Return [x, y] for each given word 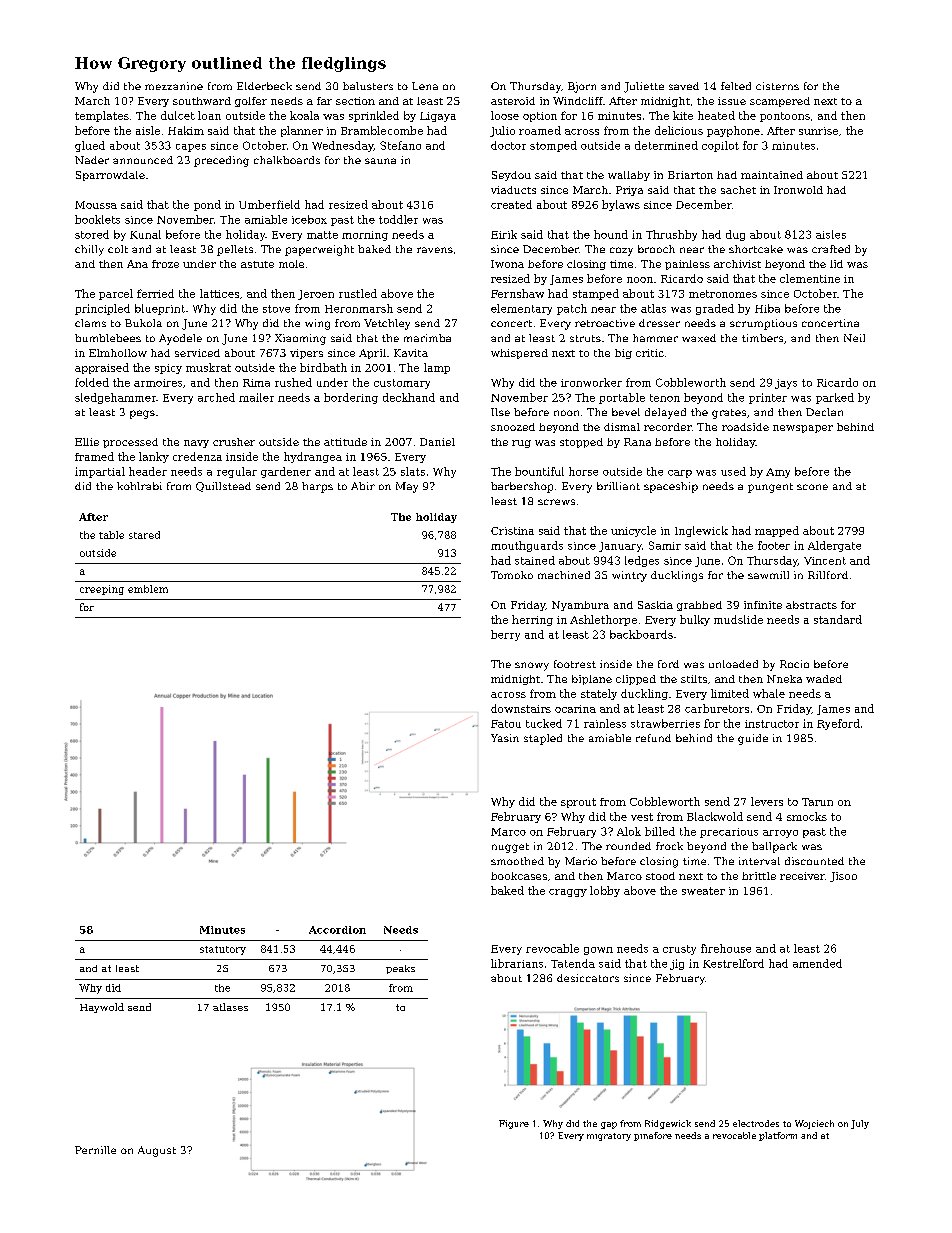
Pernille [95, 1150]
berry [505, 635]
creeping [102, 590]
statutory [223, 950]
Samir [665, 545]
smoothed [517, 861]
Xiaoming [300, 339]
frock [669, 846]
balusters [368, 86]
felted [736, 86]
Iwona [507, 264]
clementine [810, 278]
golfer [251, 102]
